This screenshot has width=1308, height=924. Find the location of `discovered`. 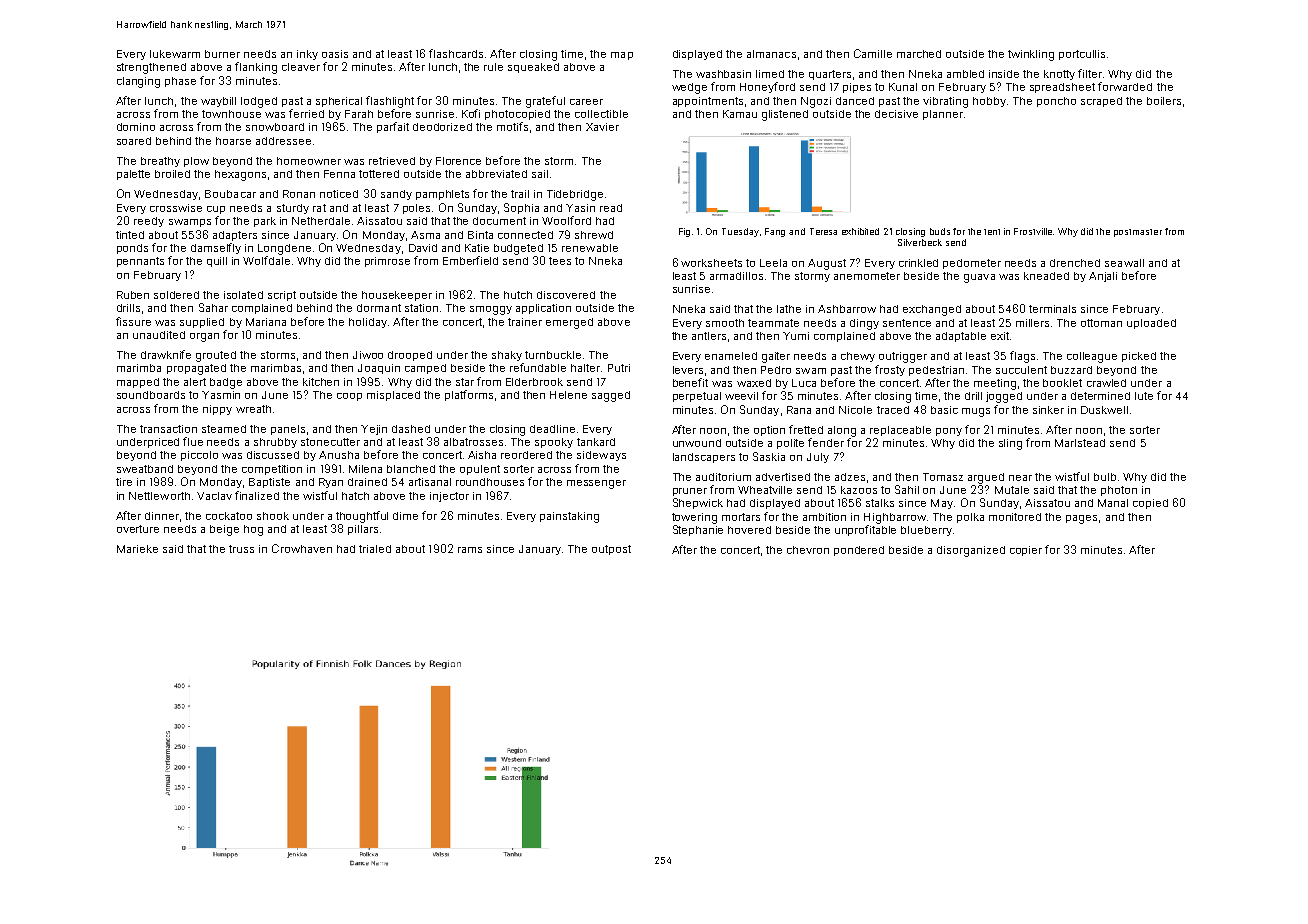

discovered is located at coordinates (566, 295).
